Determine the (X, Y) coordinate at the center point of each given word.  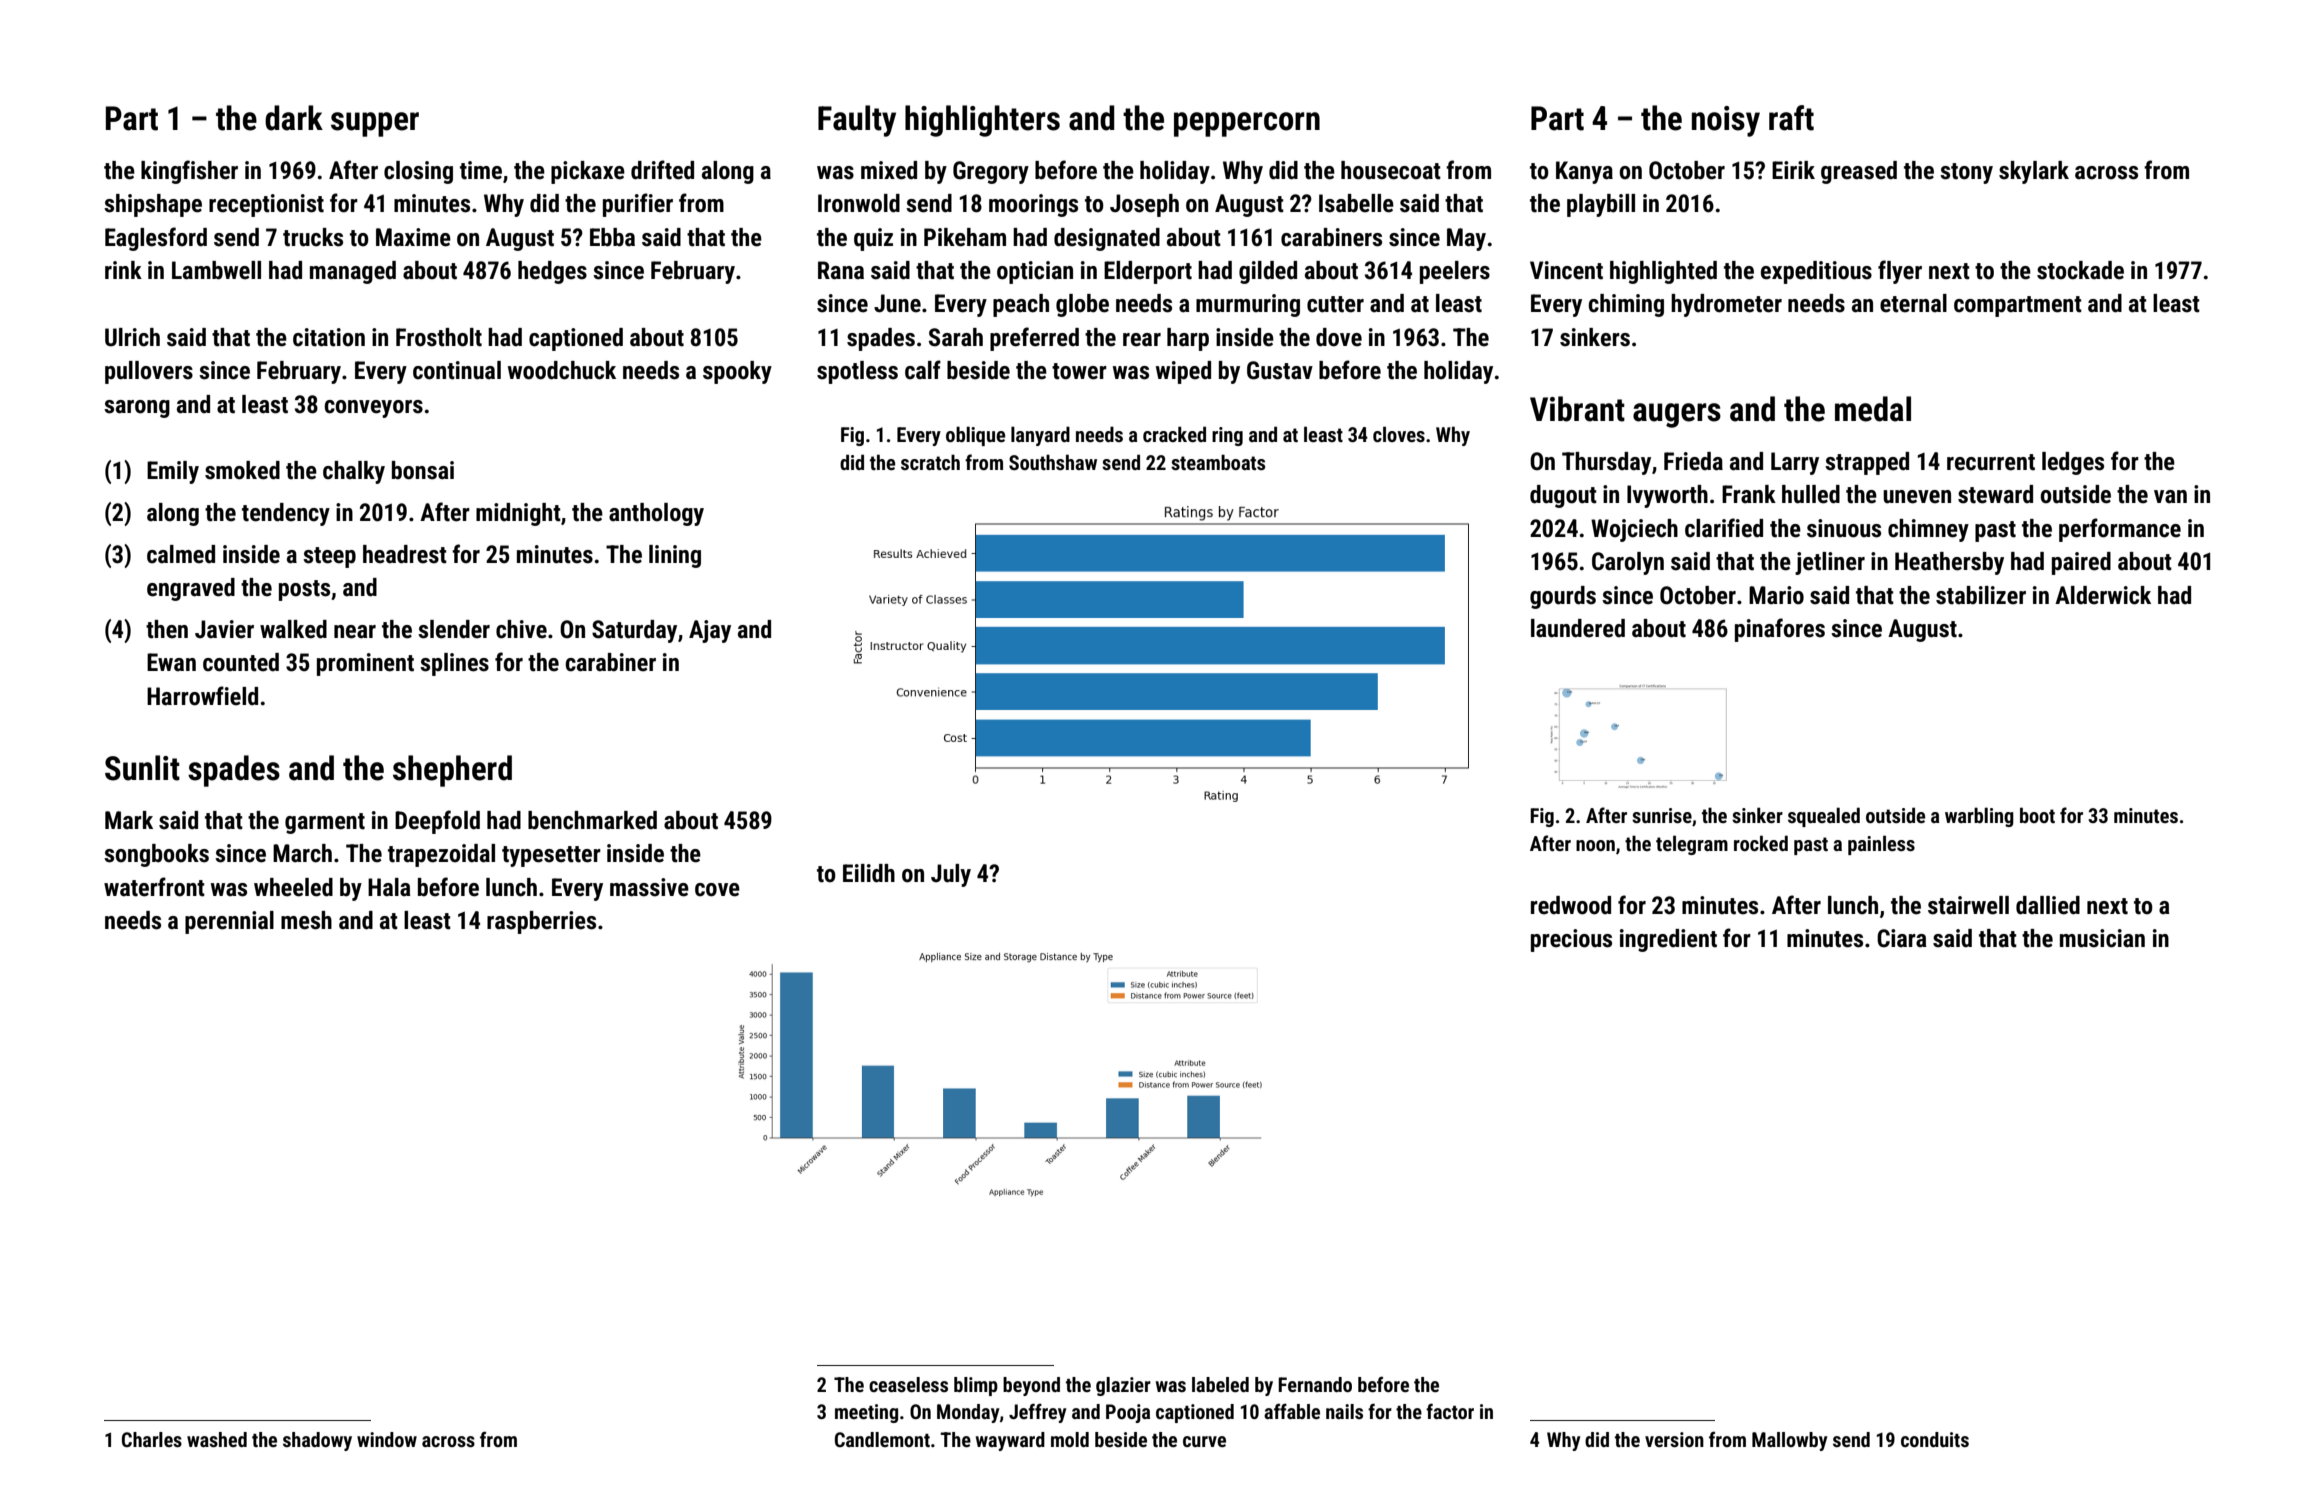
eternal (1913, 303)
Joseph (1144, 205)
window (387, 1439)
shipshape (153, 205)
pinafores (1780, 630)
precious (1571, 940)
